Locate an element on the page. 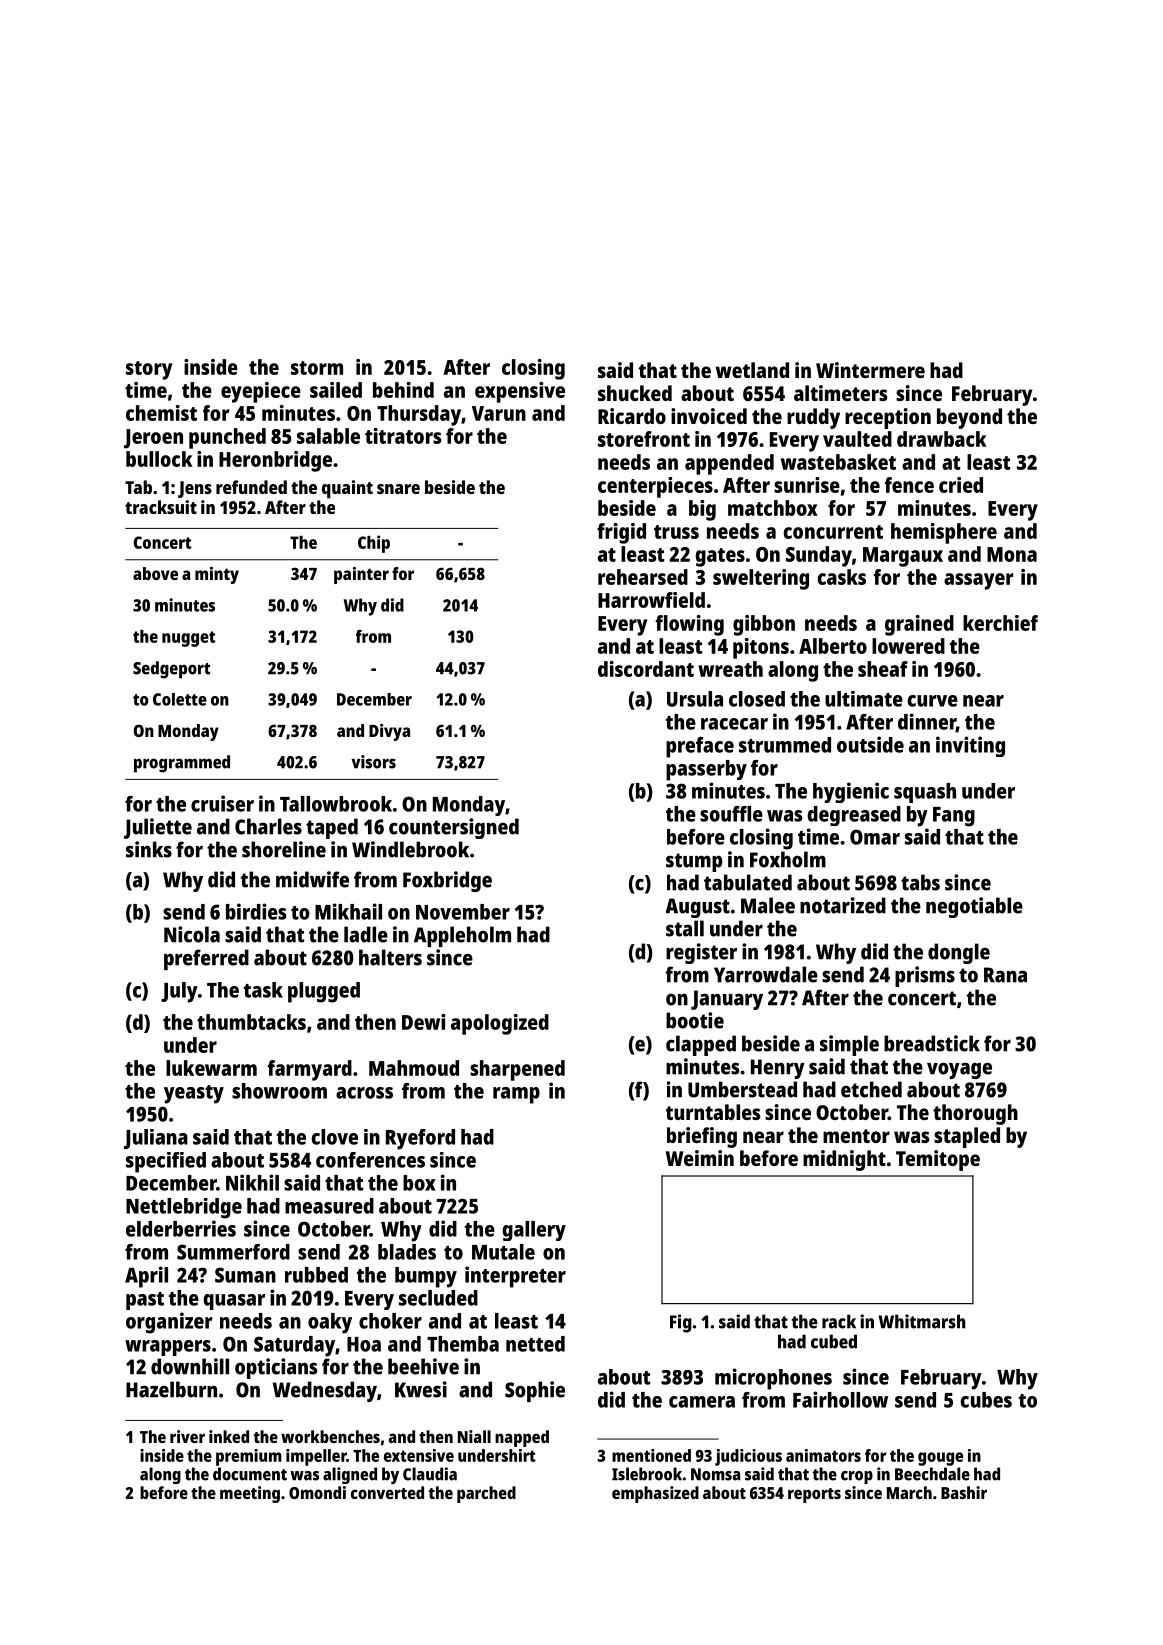 The image size is (1163, 1645). outside is located at coordinates (870, 744).
